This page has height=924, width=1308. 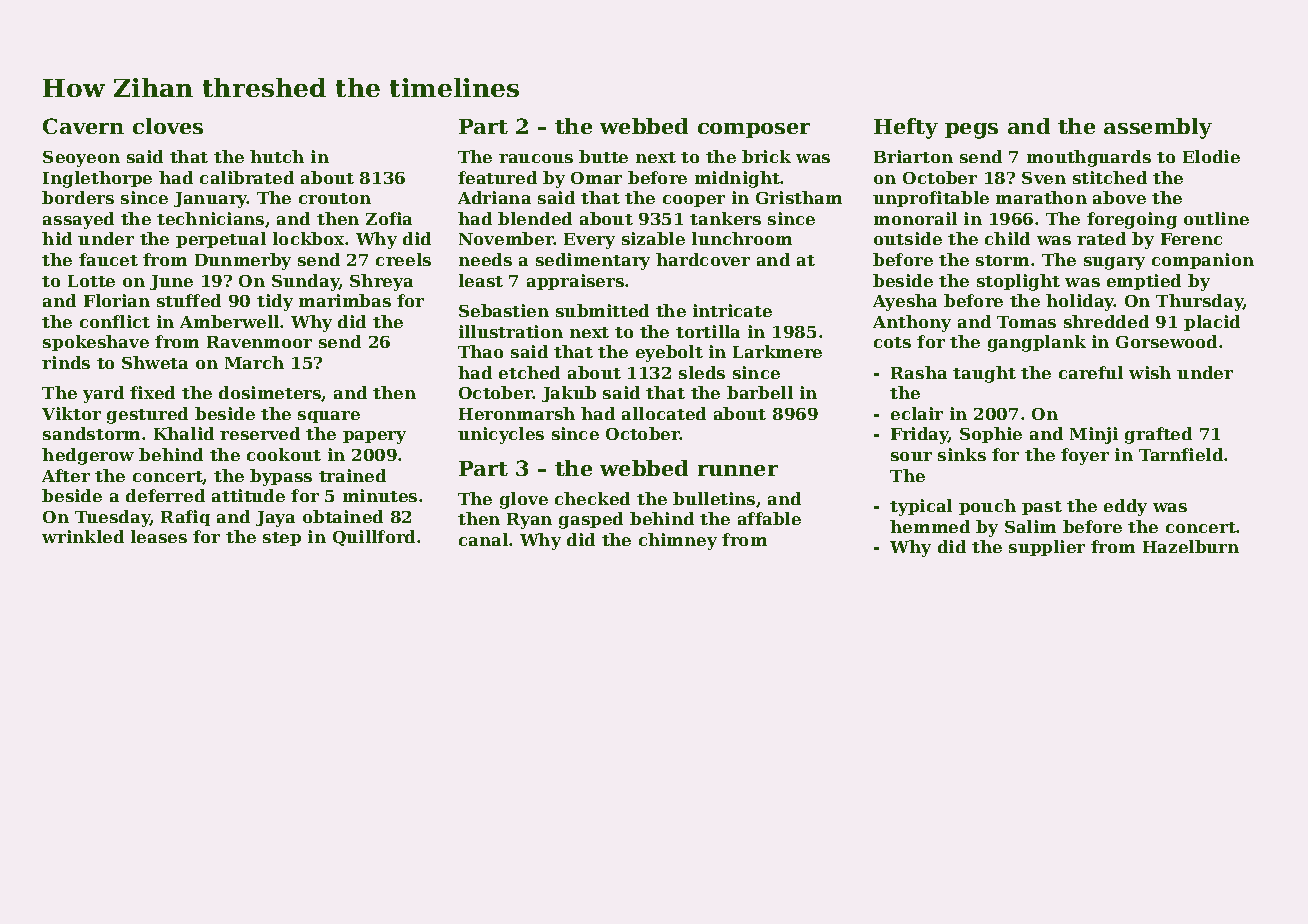 What do you see at coordinates (1216, 218) in the page?
I see `outline` at bounding box center [1216, 218].
